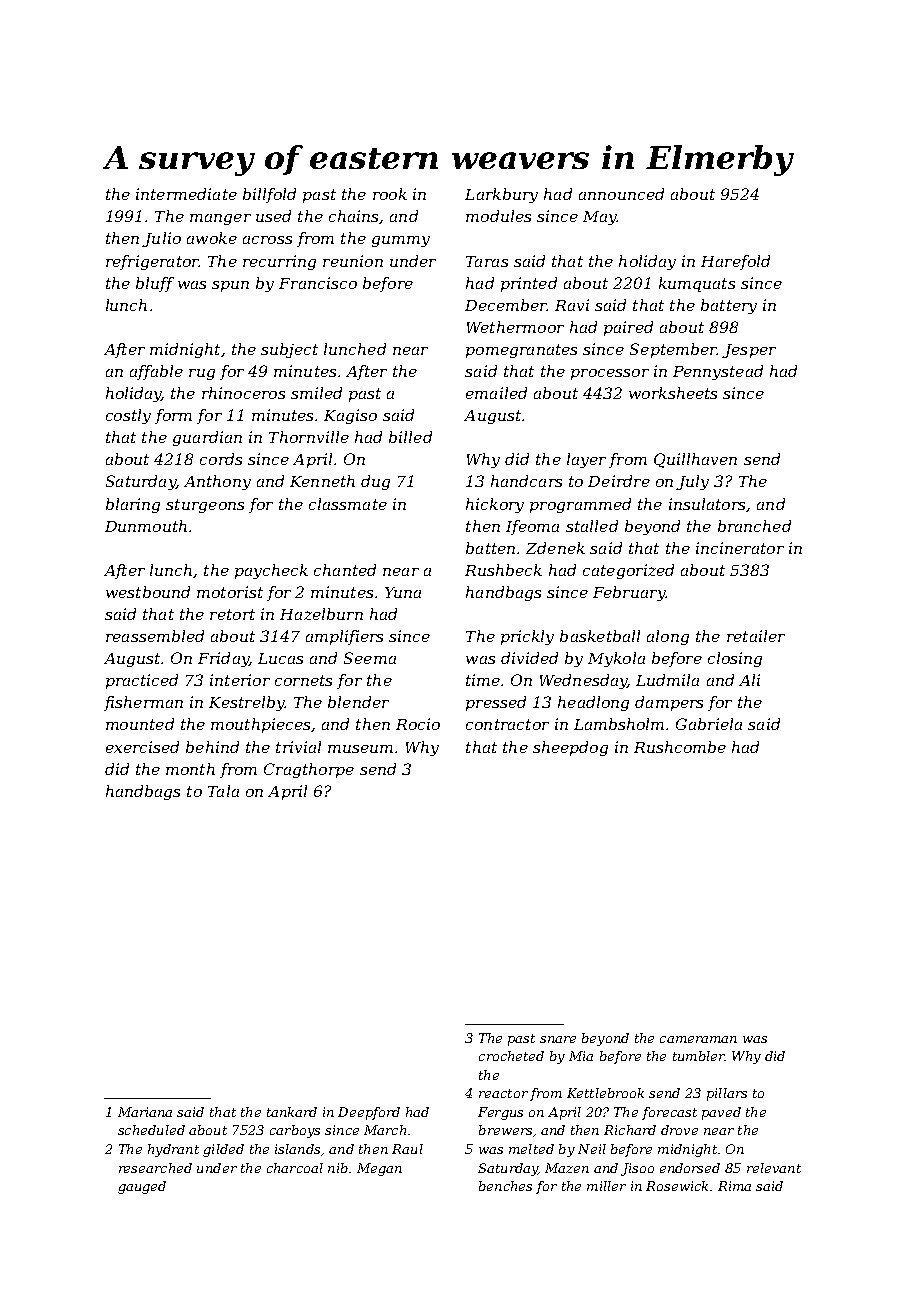 The image size is (908, 1316). Describe the element at coordinates (145, 1112) in the page. I see `Mariana` at that location.
